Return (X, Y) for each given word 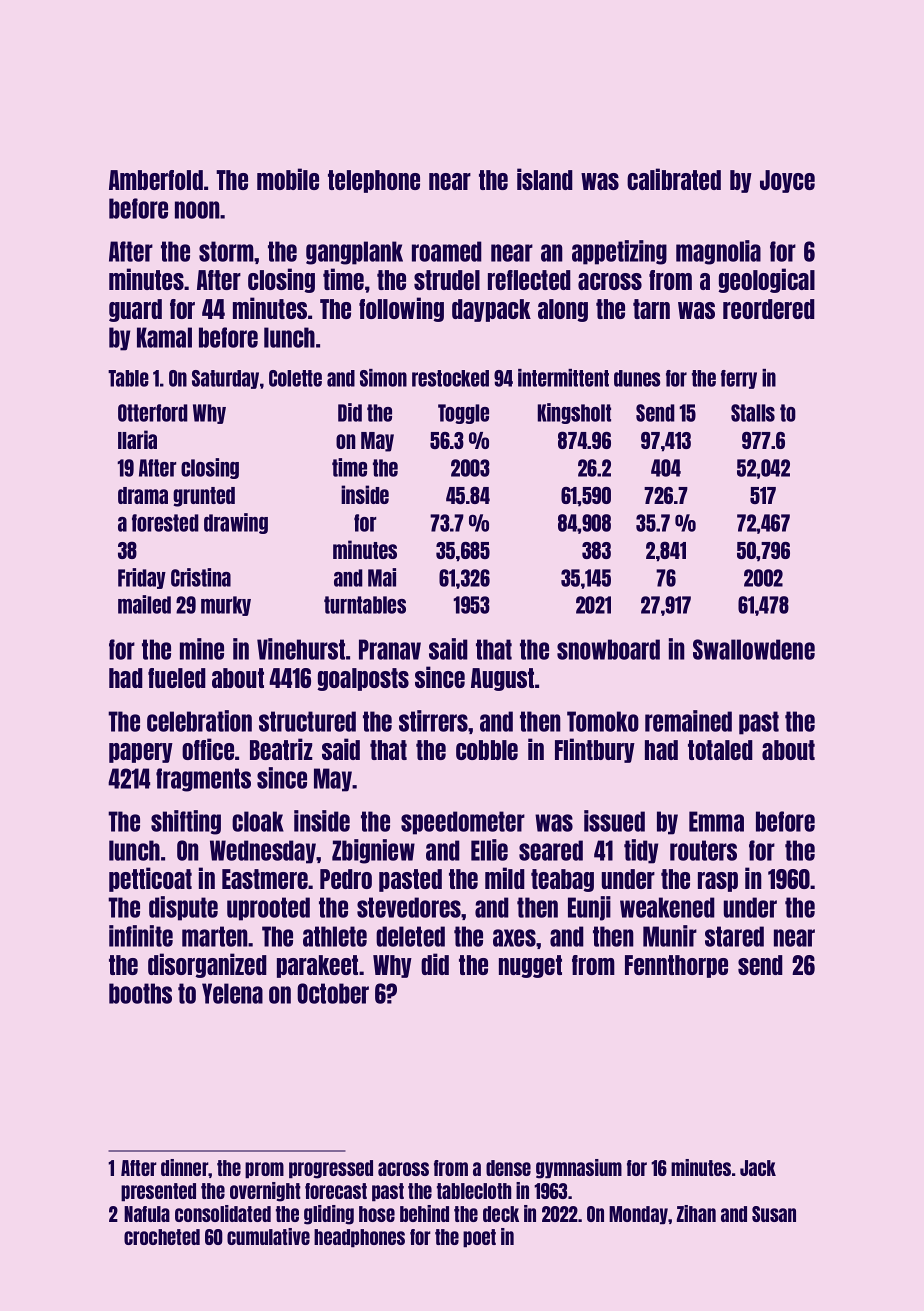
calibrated (674, 179)
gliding (329, 1215)
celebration (199, 721)
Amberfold (156, 180)
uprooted (268, 909)
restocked (450, 378)
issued (614, 821)
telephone (374, 181)
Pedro (346, 879)
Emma (716, 821)
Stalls (753, 413)
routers (703, 850)
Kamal (164, 337)
